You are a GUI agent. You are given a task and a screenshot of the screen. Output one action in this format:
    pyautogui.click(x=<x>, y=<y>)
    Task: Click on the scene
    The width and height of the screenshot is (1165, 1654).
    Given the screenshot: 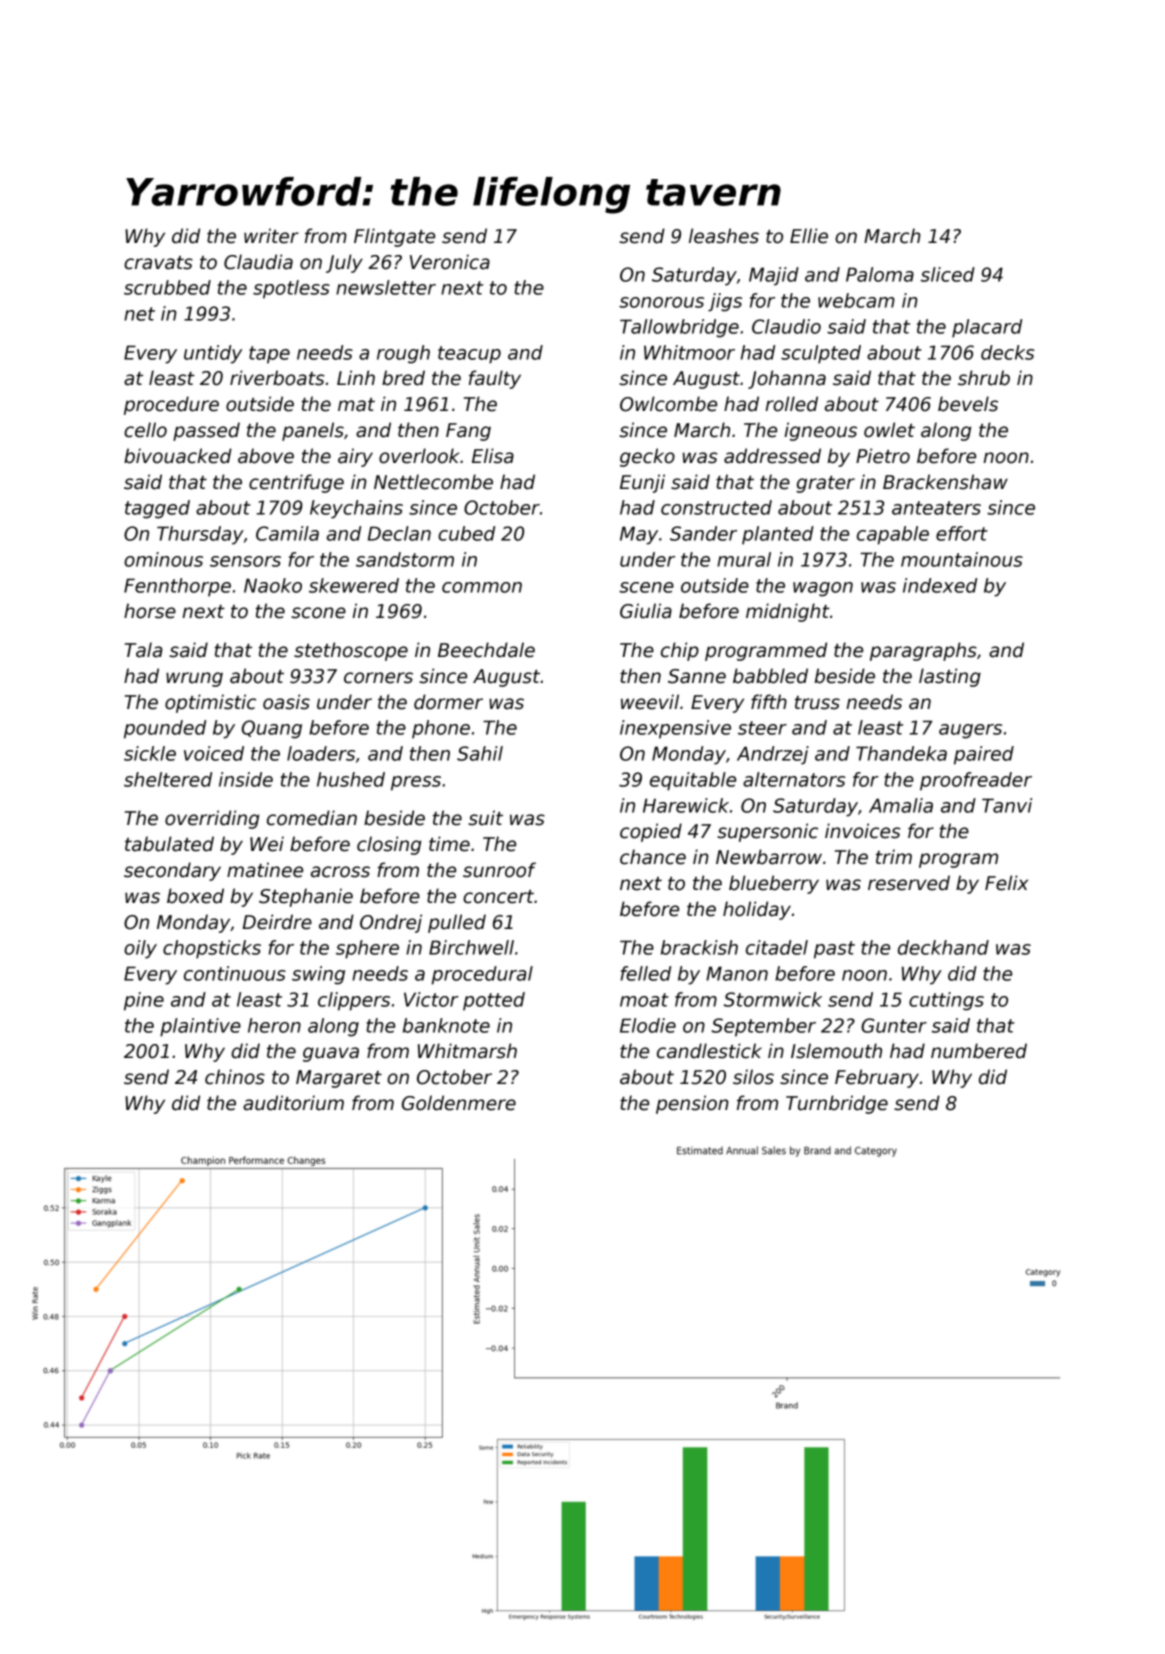 What is the action you would take?
    pyautogui.click(x=646, y=587)
